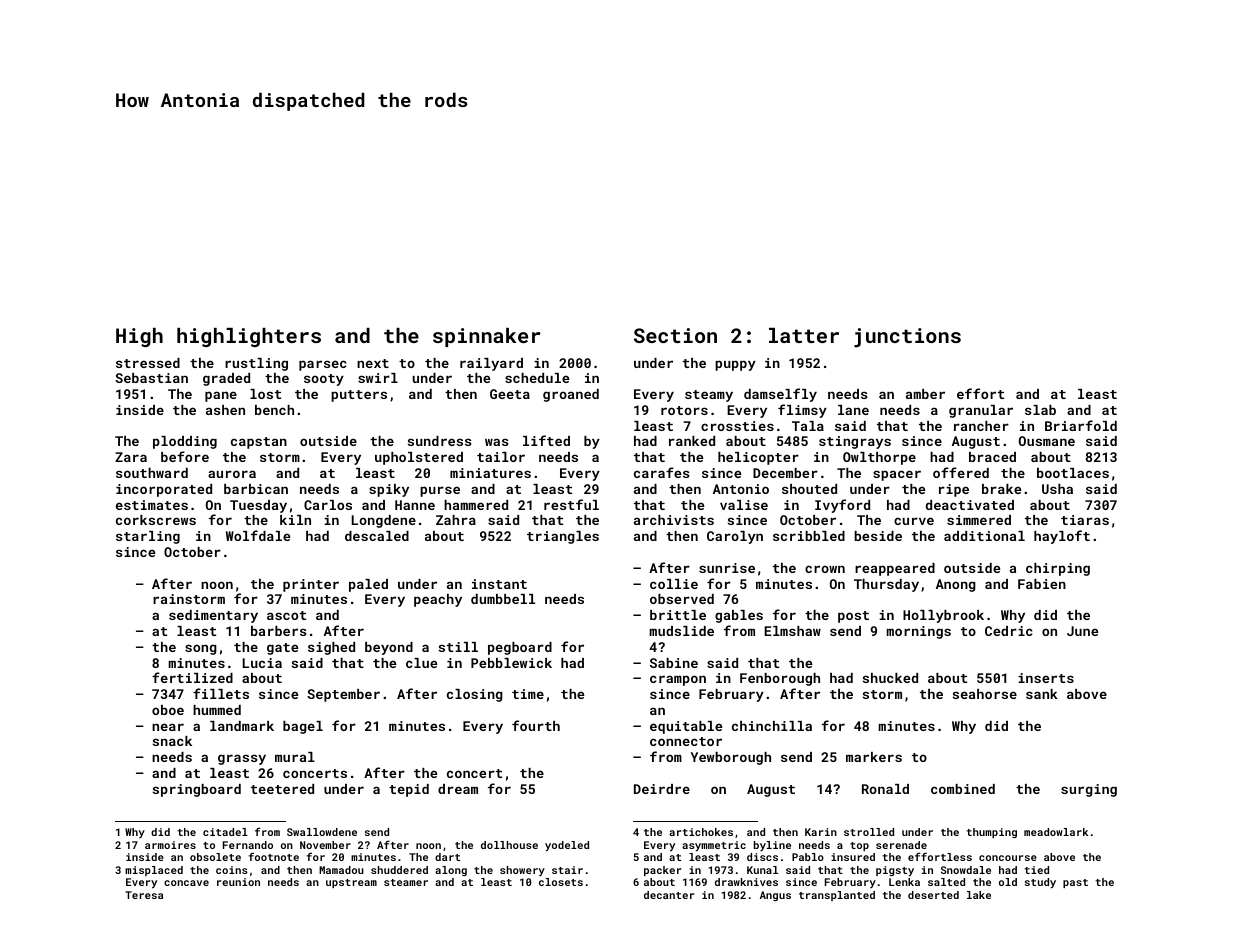 The height and width of the page is (952, 1233). What do you see at coordinates (907, 338) in the page?
I see `junctions` at bounding box center [907, 338].
